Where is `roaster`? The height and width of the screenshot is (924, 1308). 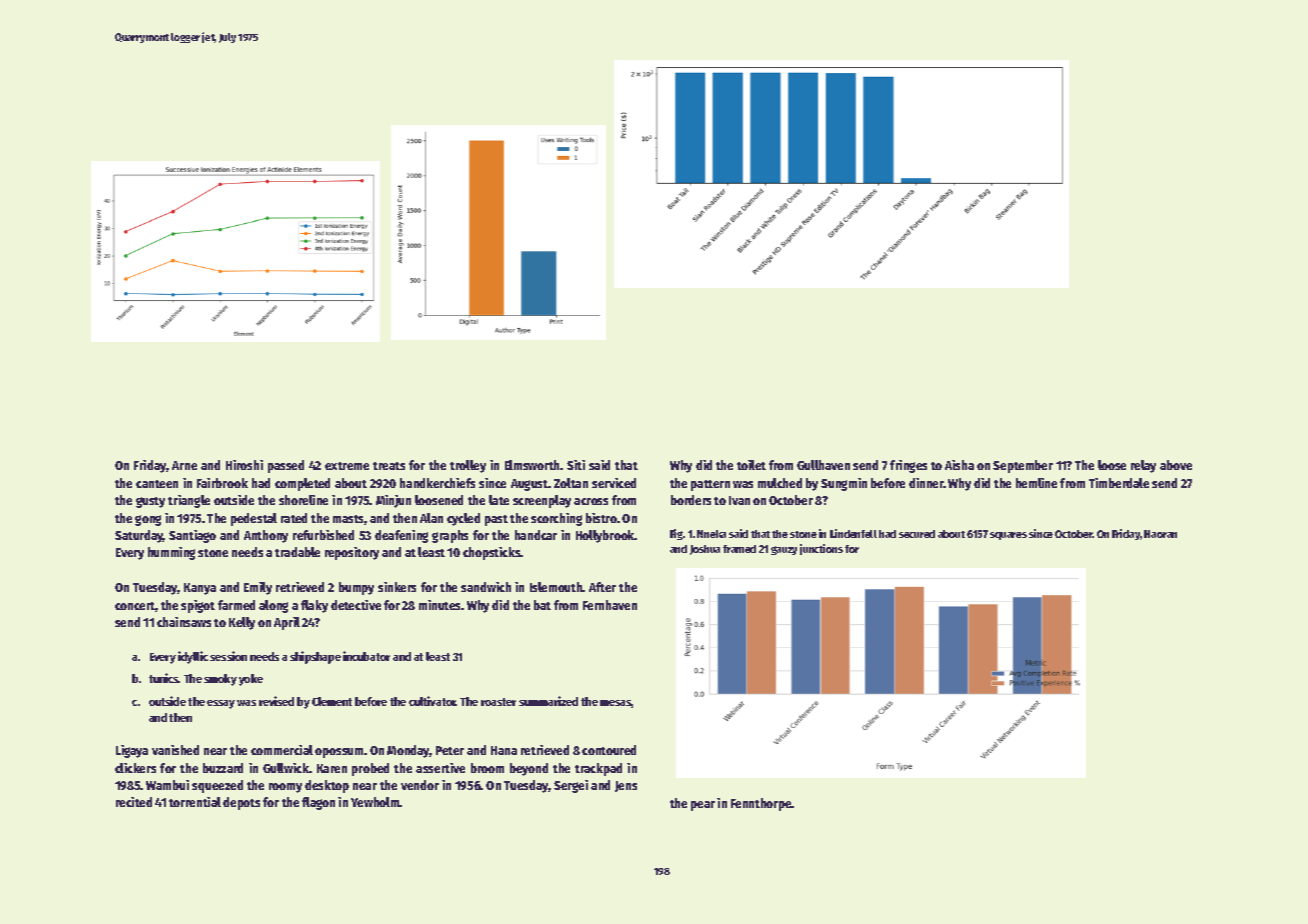 roaster is located at coordinates (498, 702).
